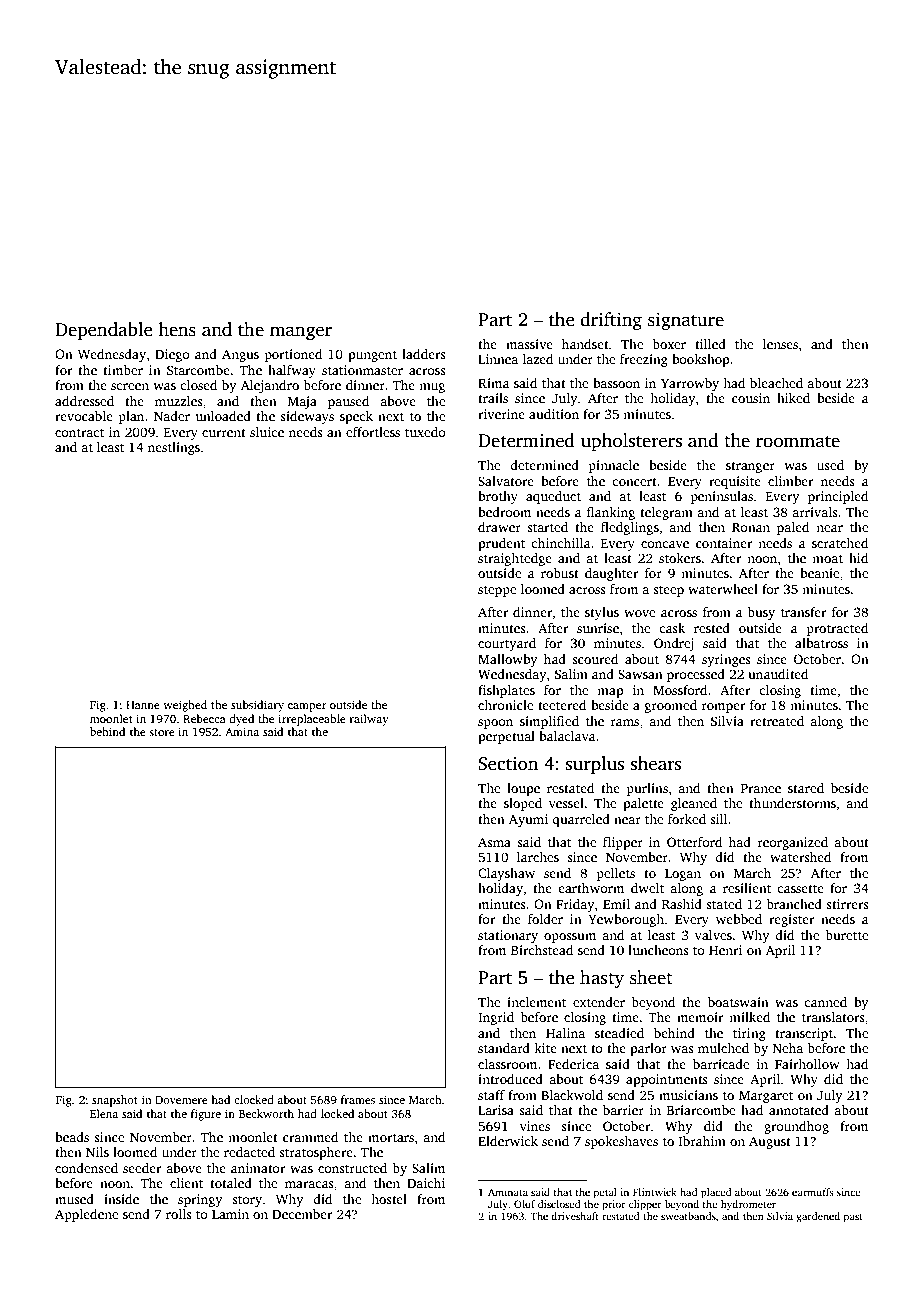 The image size is (924, 1308). Describe the element at coordinates (200, 1200) in the screenshot. I see `springy` at that location.
